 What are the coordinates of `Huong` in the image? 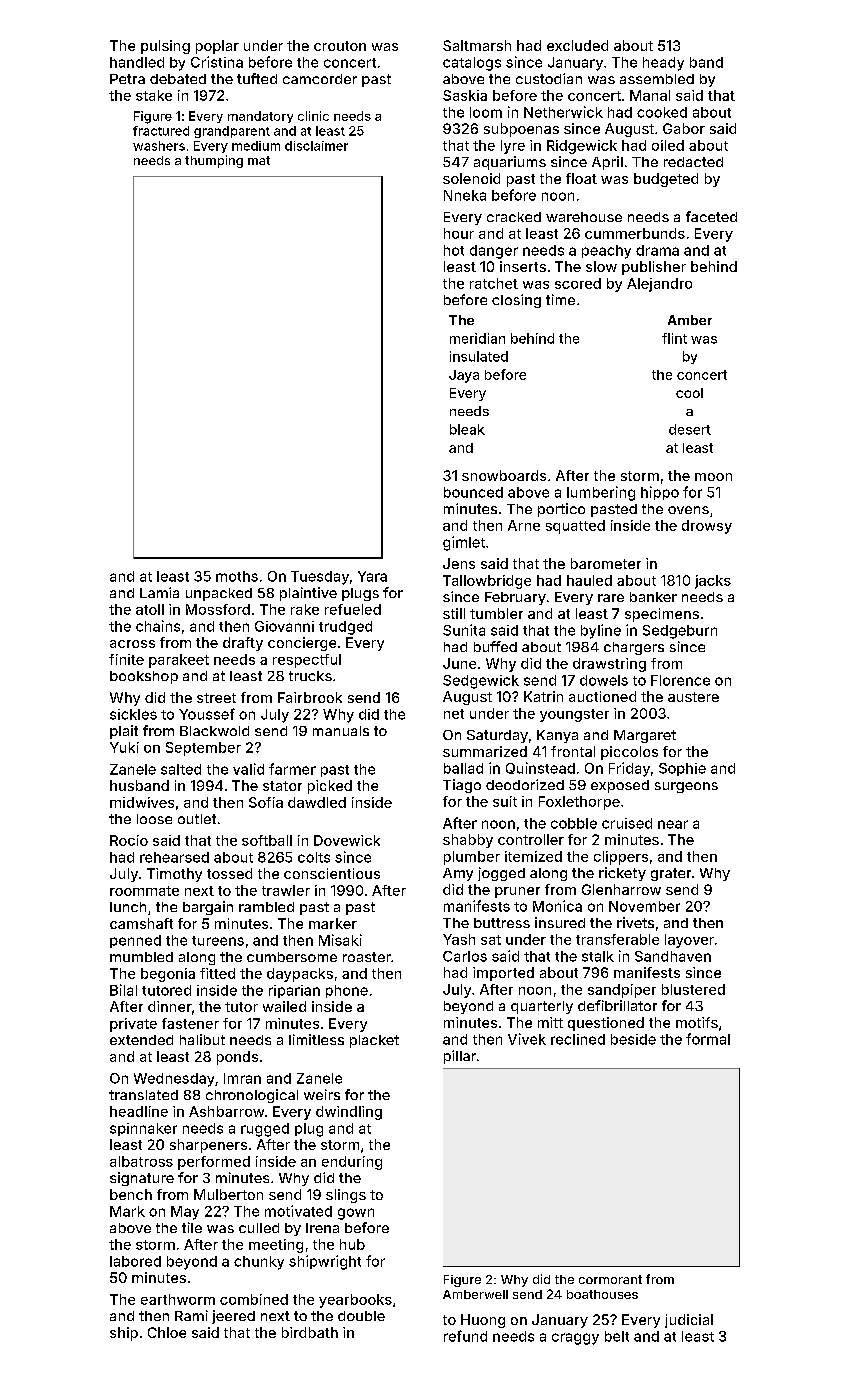 It's located at (483, 1321).
